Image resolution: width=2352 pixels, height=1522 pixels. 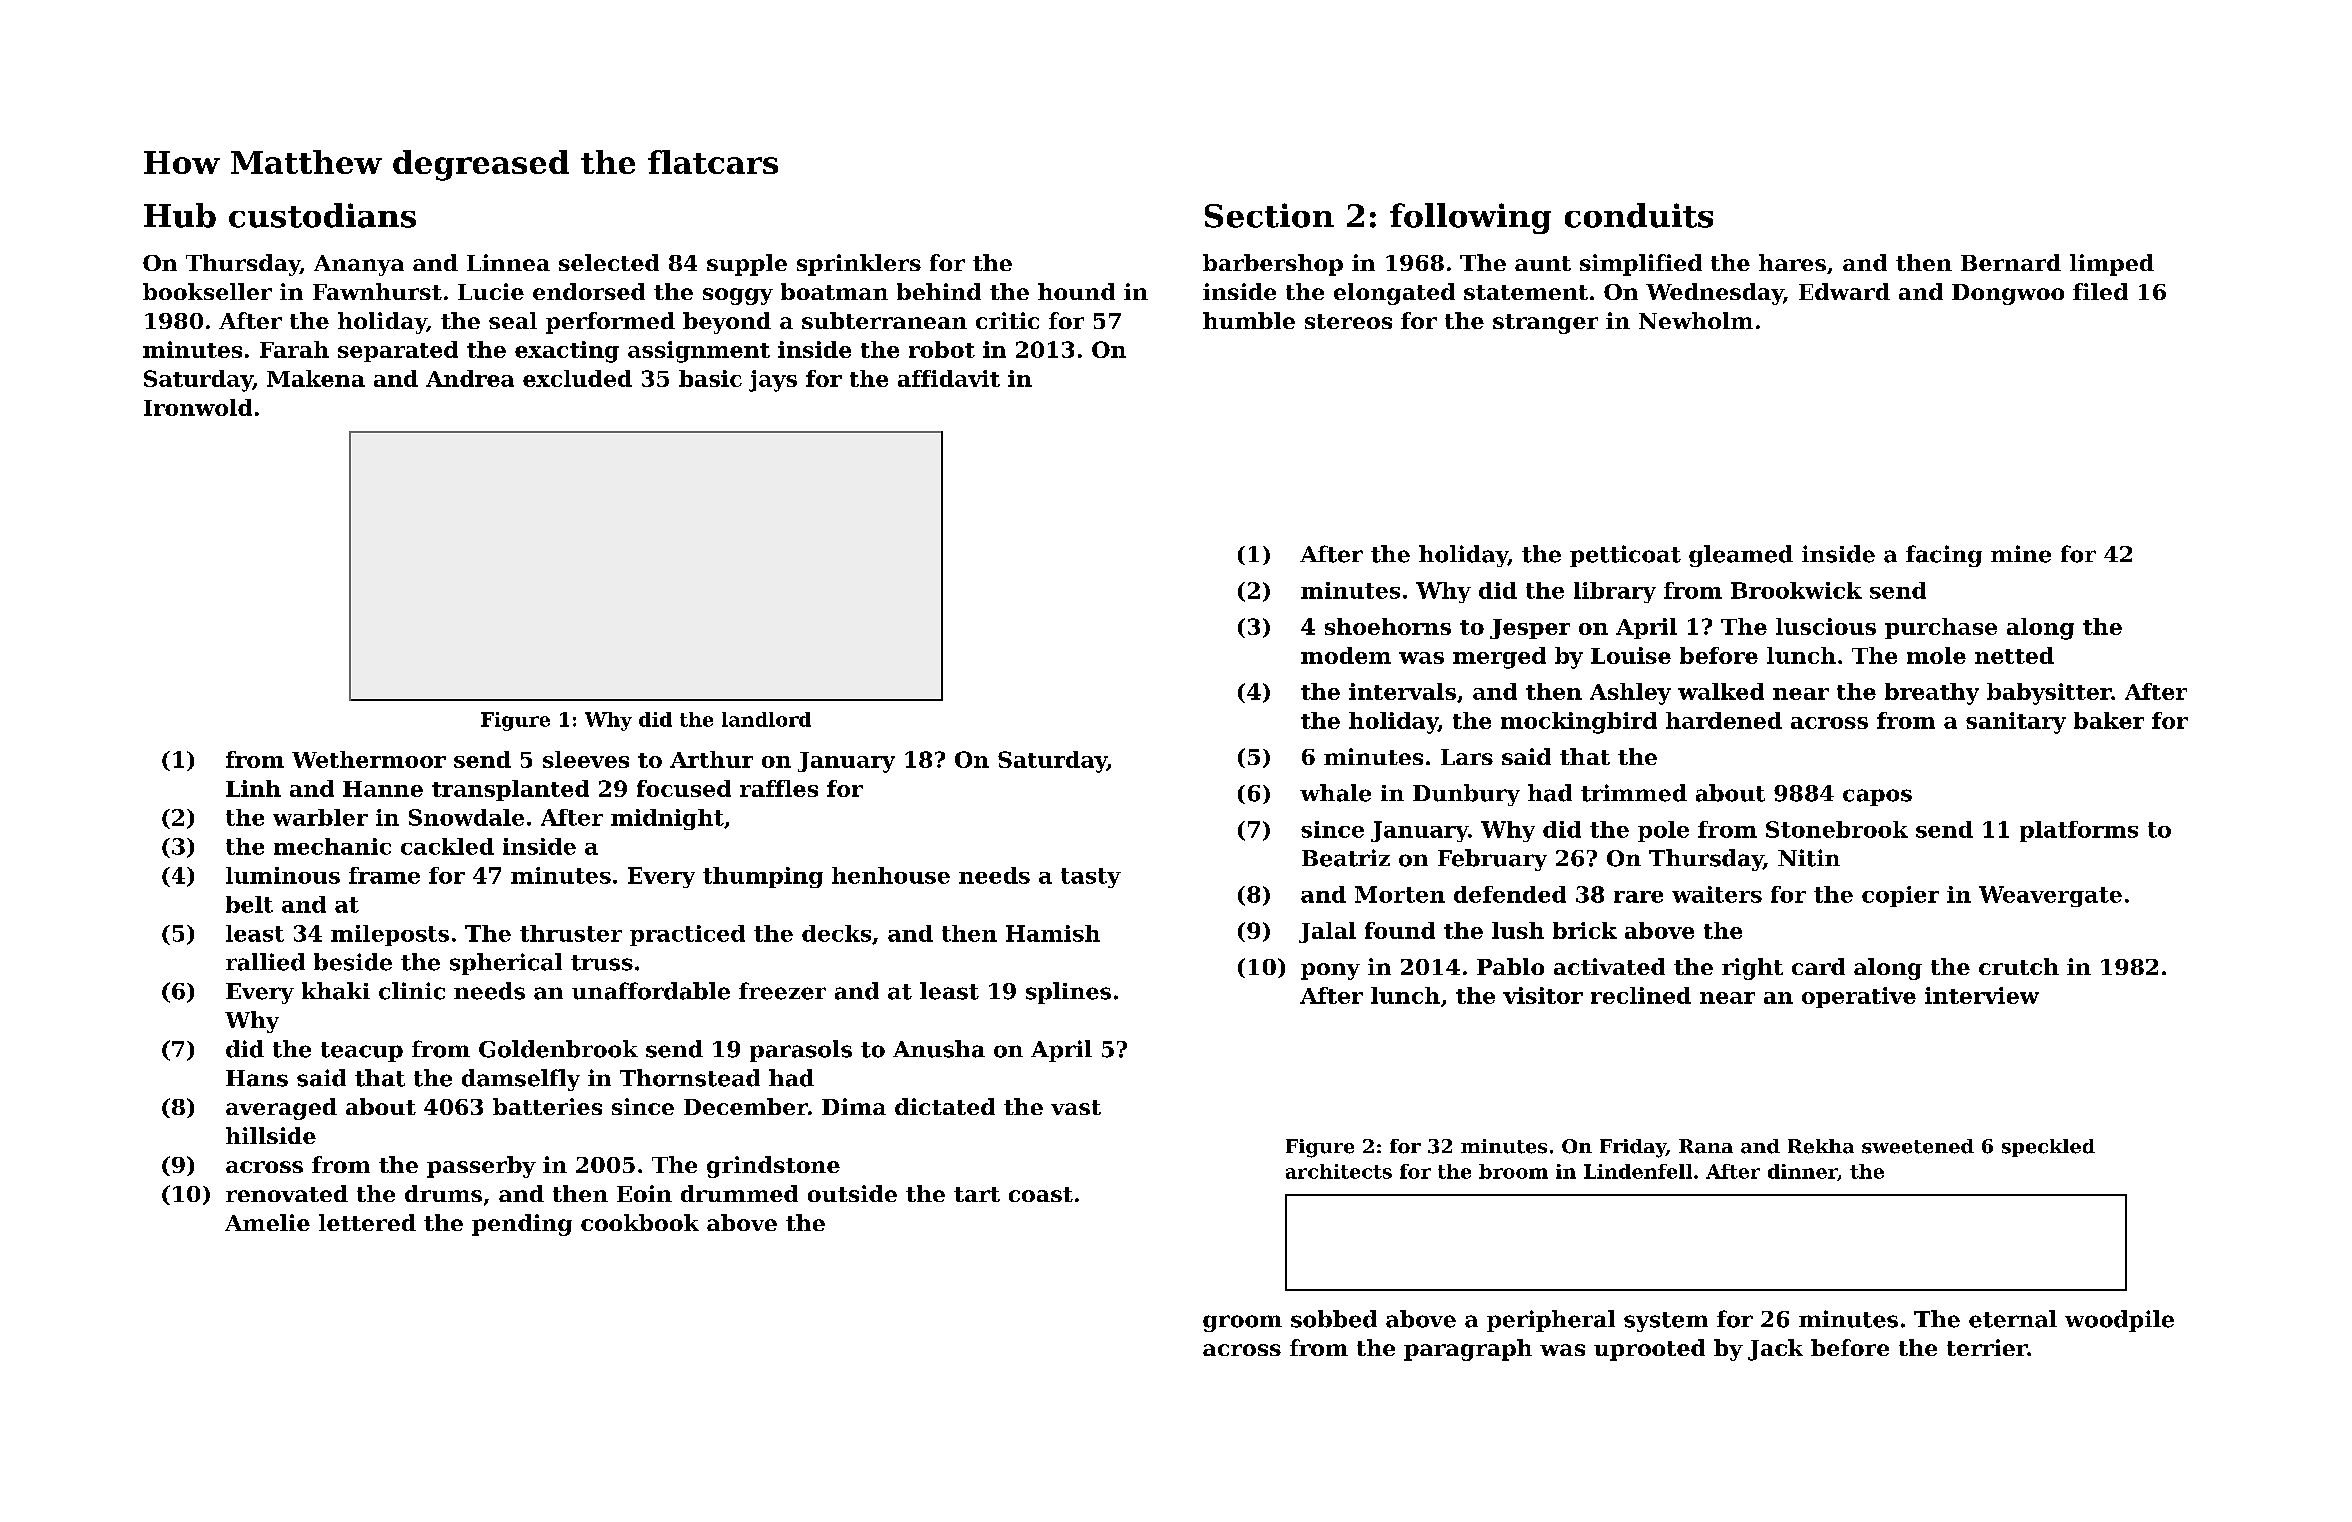 I want to click on sprinklers, so click(x=859, y=265).
